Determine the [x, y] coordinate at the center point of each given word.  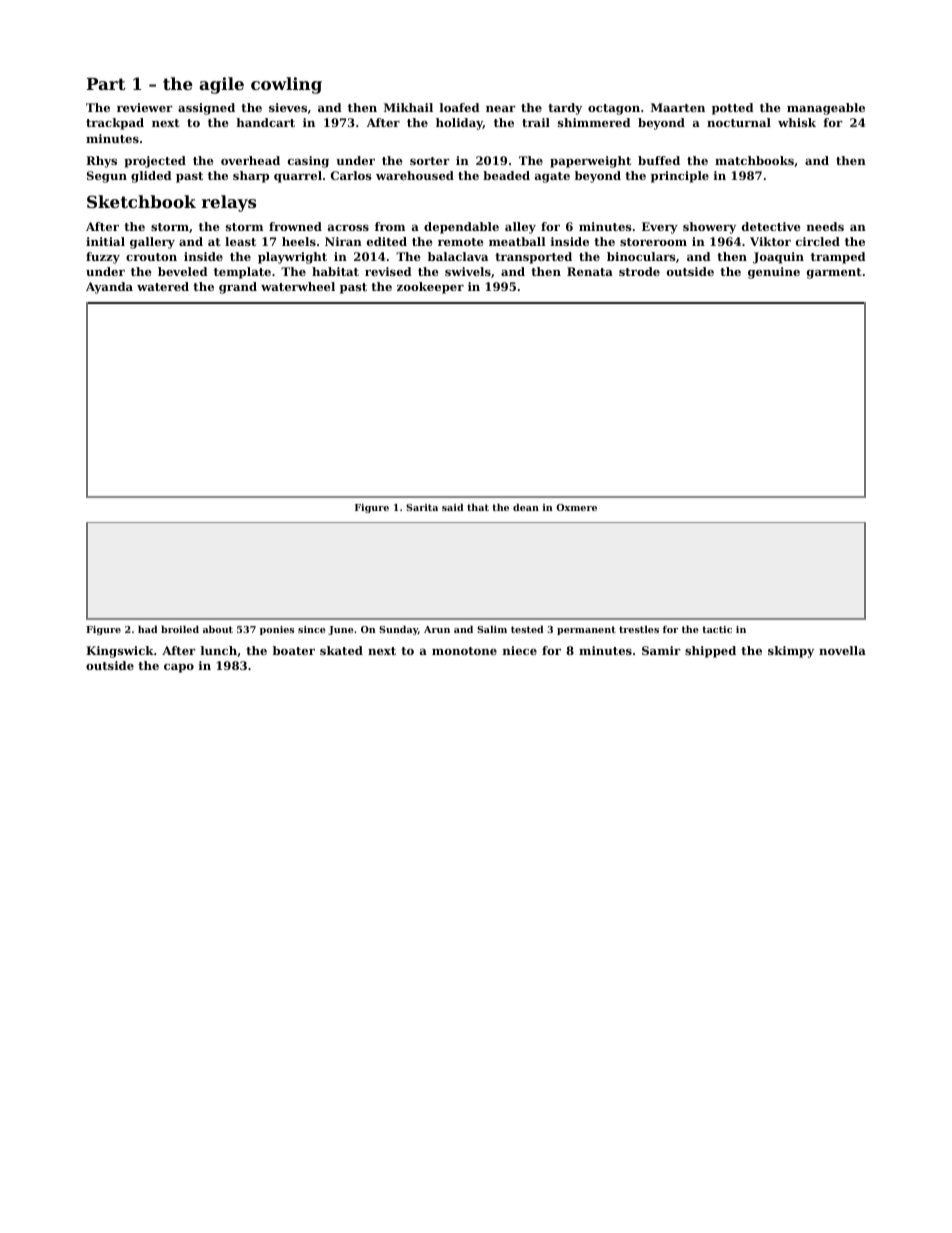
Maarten [678, 107]
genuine [774, 273]
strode [639, 271]
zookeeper [430, 288]
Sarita [422, 507]
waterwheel [298, 286]
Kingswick [120, 652]
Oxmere [576, 507]
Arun [437, 629]
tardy [565, 109]
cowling [286, 85]
